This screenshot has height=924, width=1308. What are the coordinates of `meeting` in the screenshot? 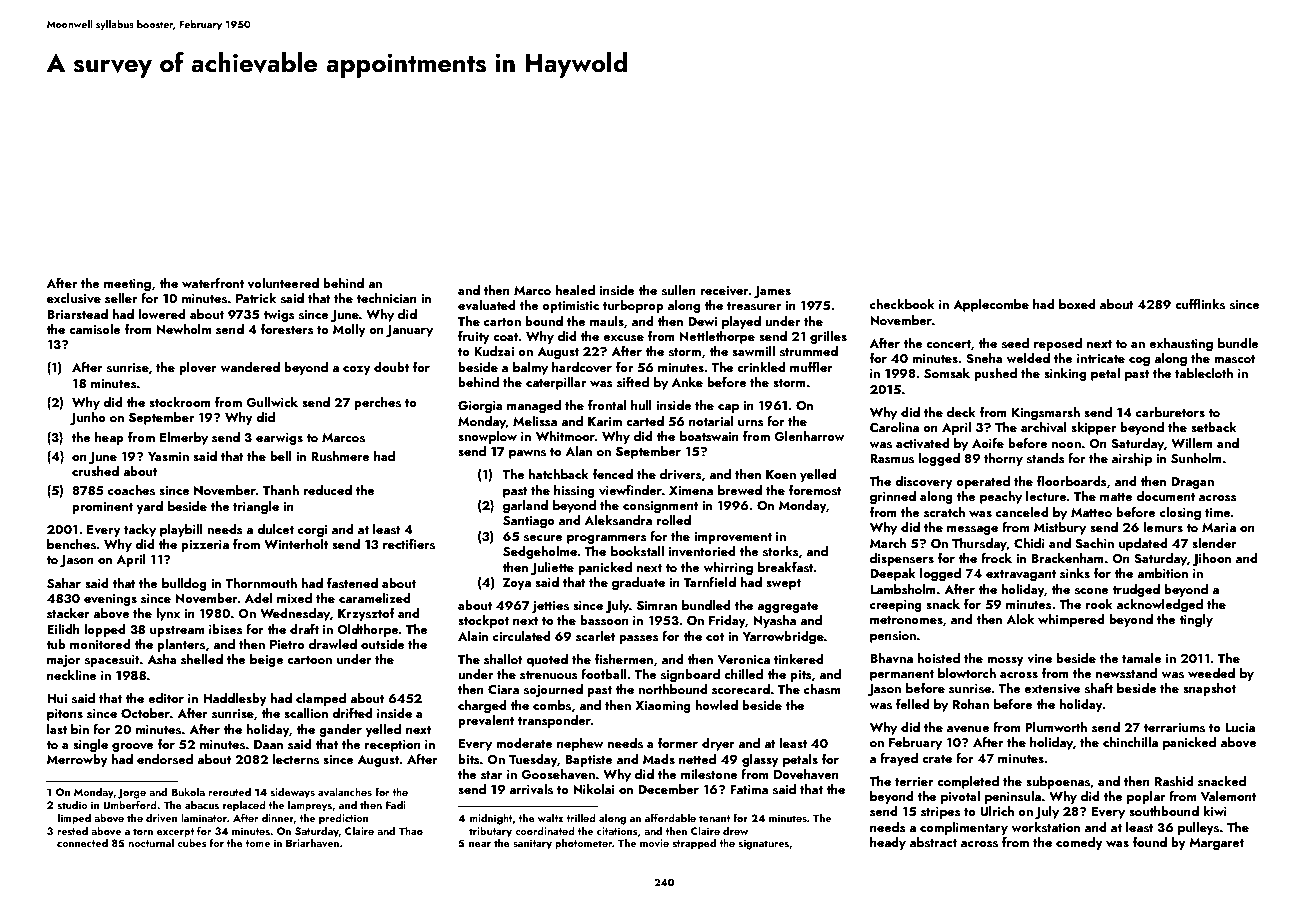 It's located at (127, 285).
